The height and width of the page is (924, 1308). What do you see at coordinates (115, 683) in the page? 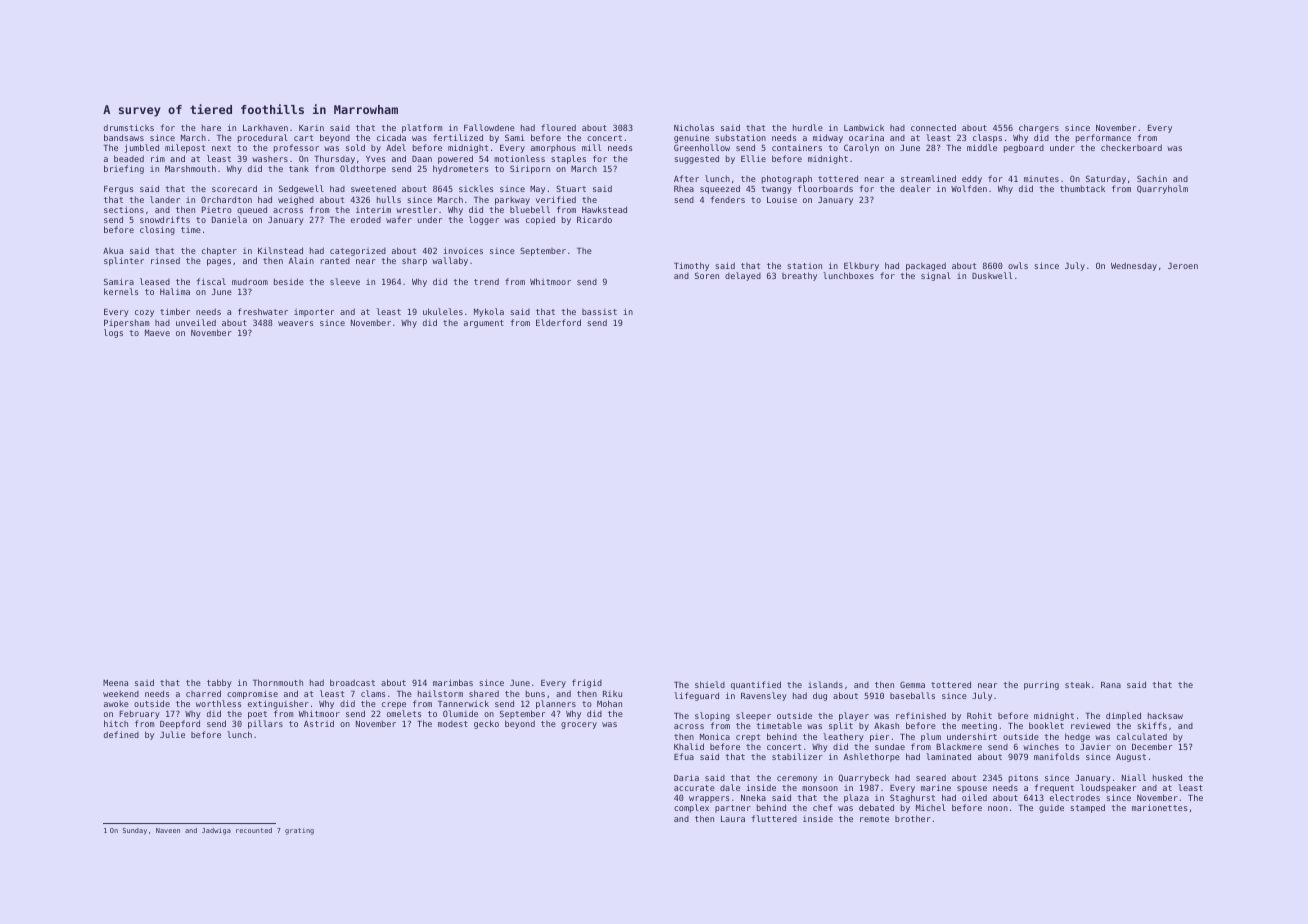
I see `Meena` at bounding box center [115, 683].
